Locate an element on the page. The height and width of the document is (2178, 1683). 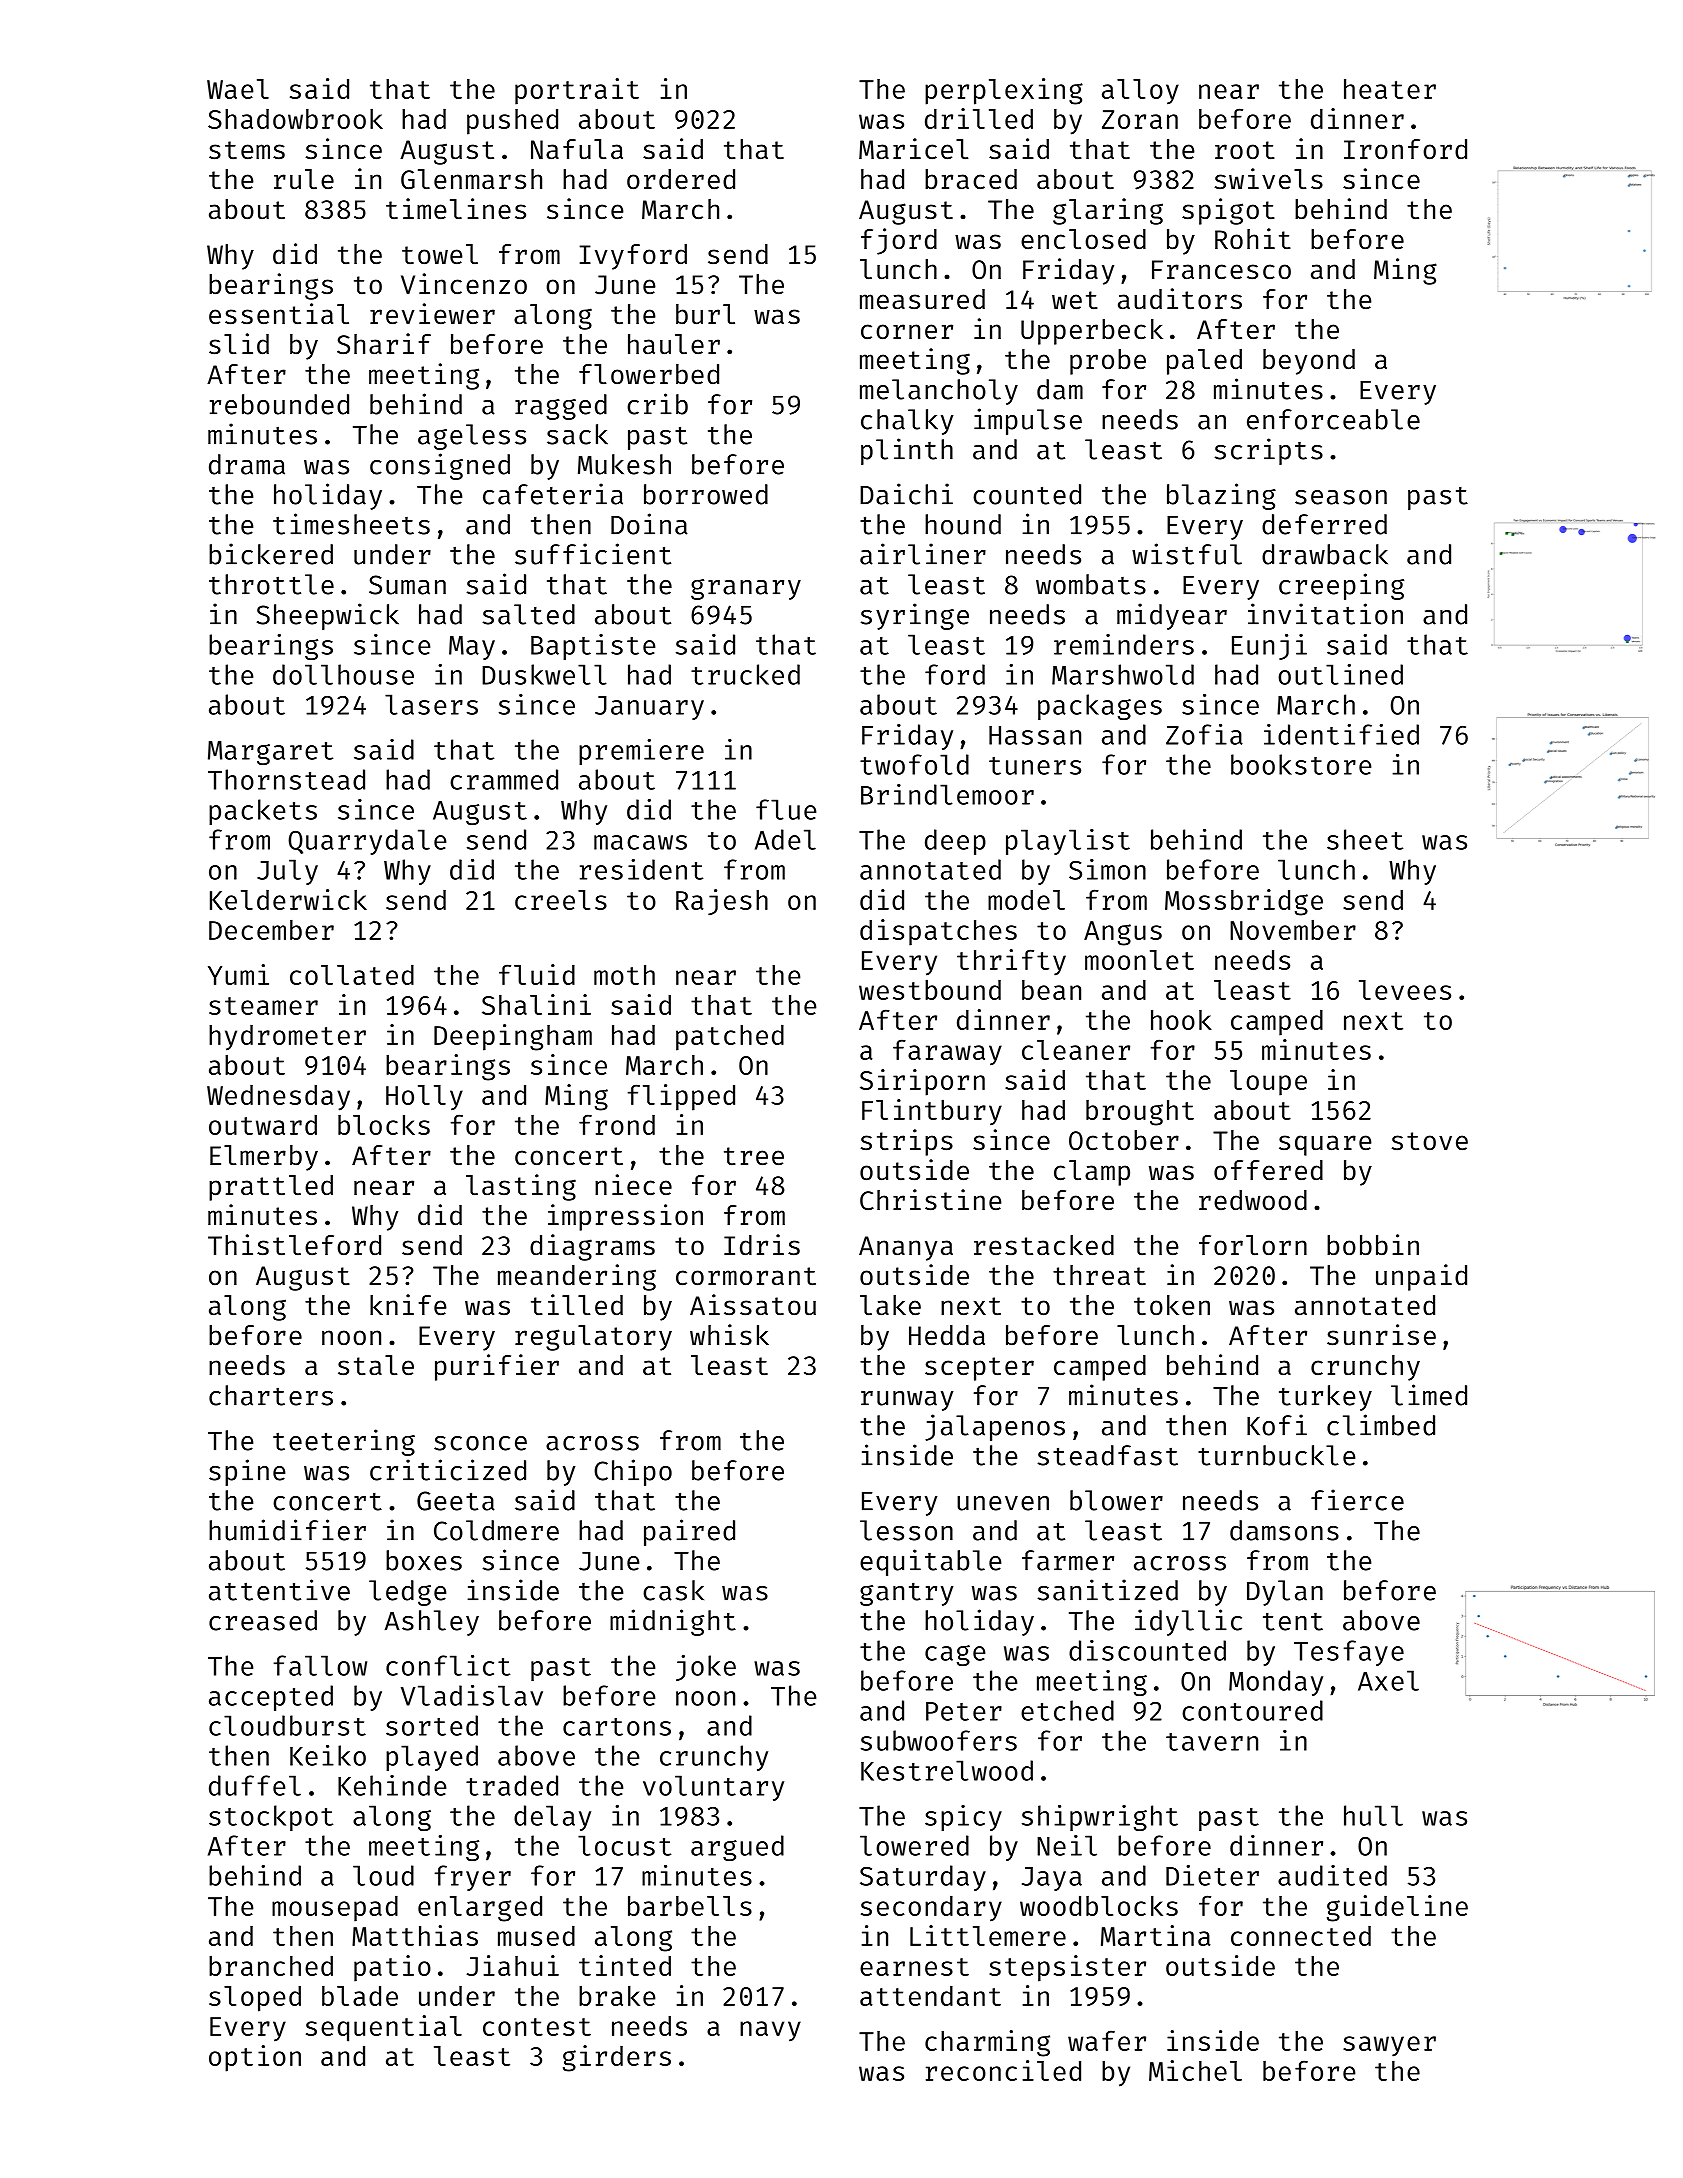
melancholy is located at coordinates (939, 392).
